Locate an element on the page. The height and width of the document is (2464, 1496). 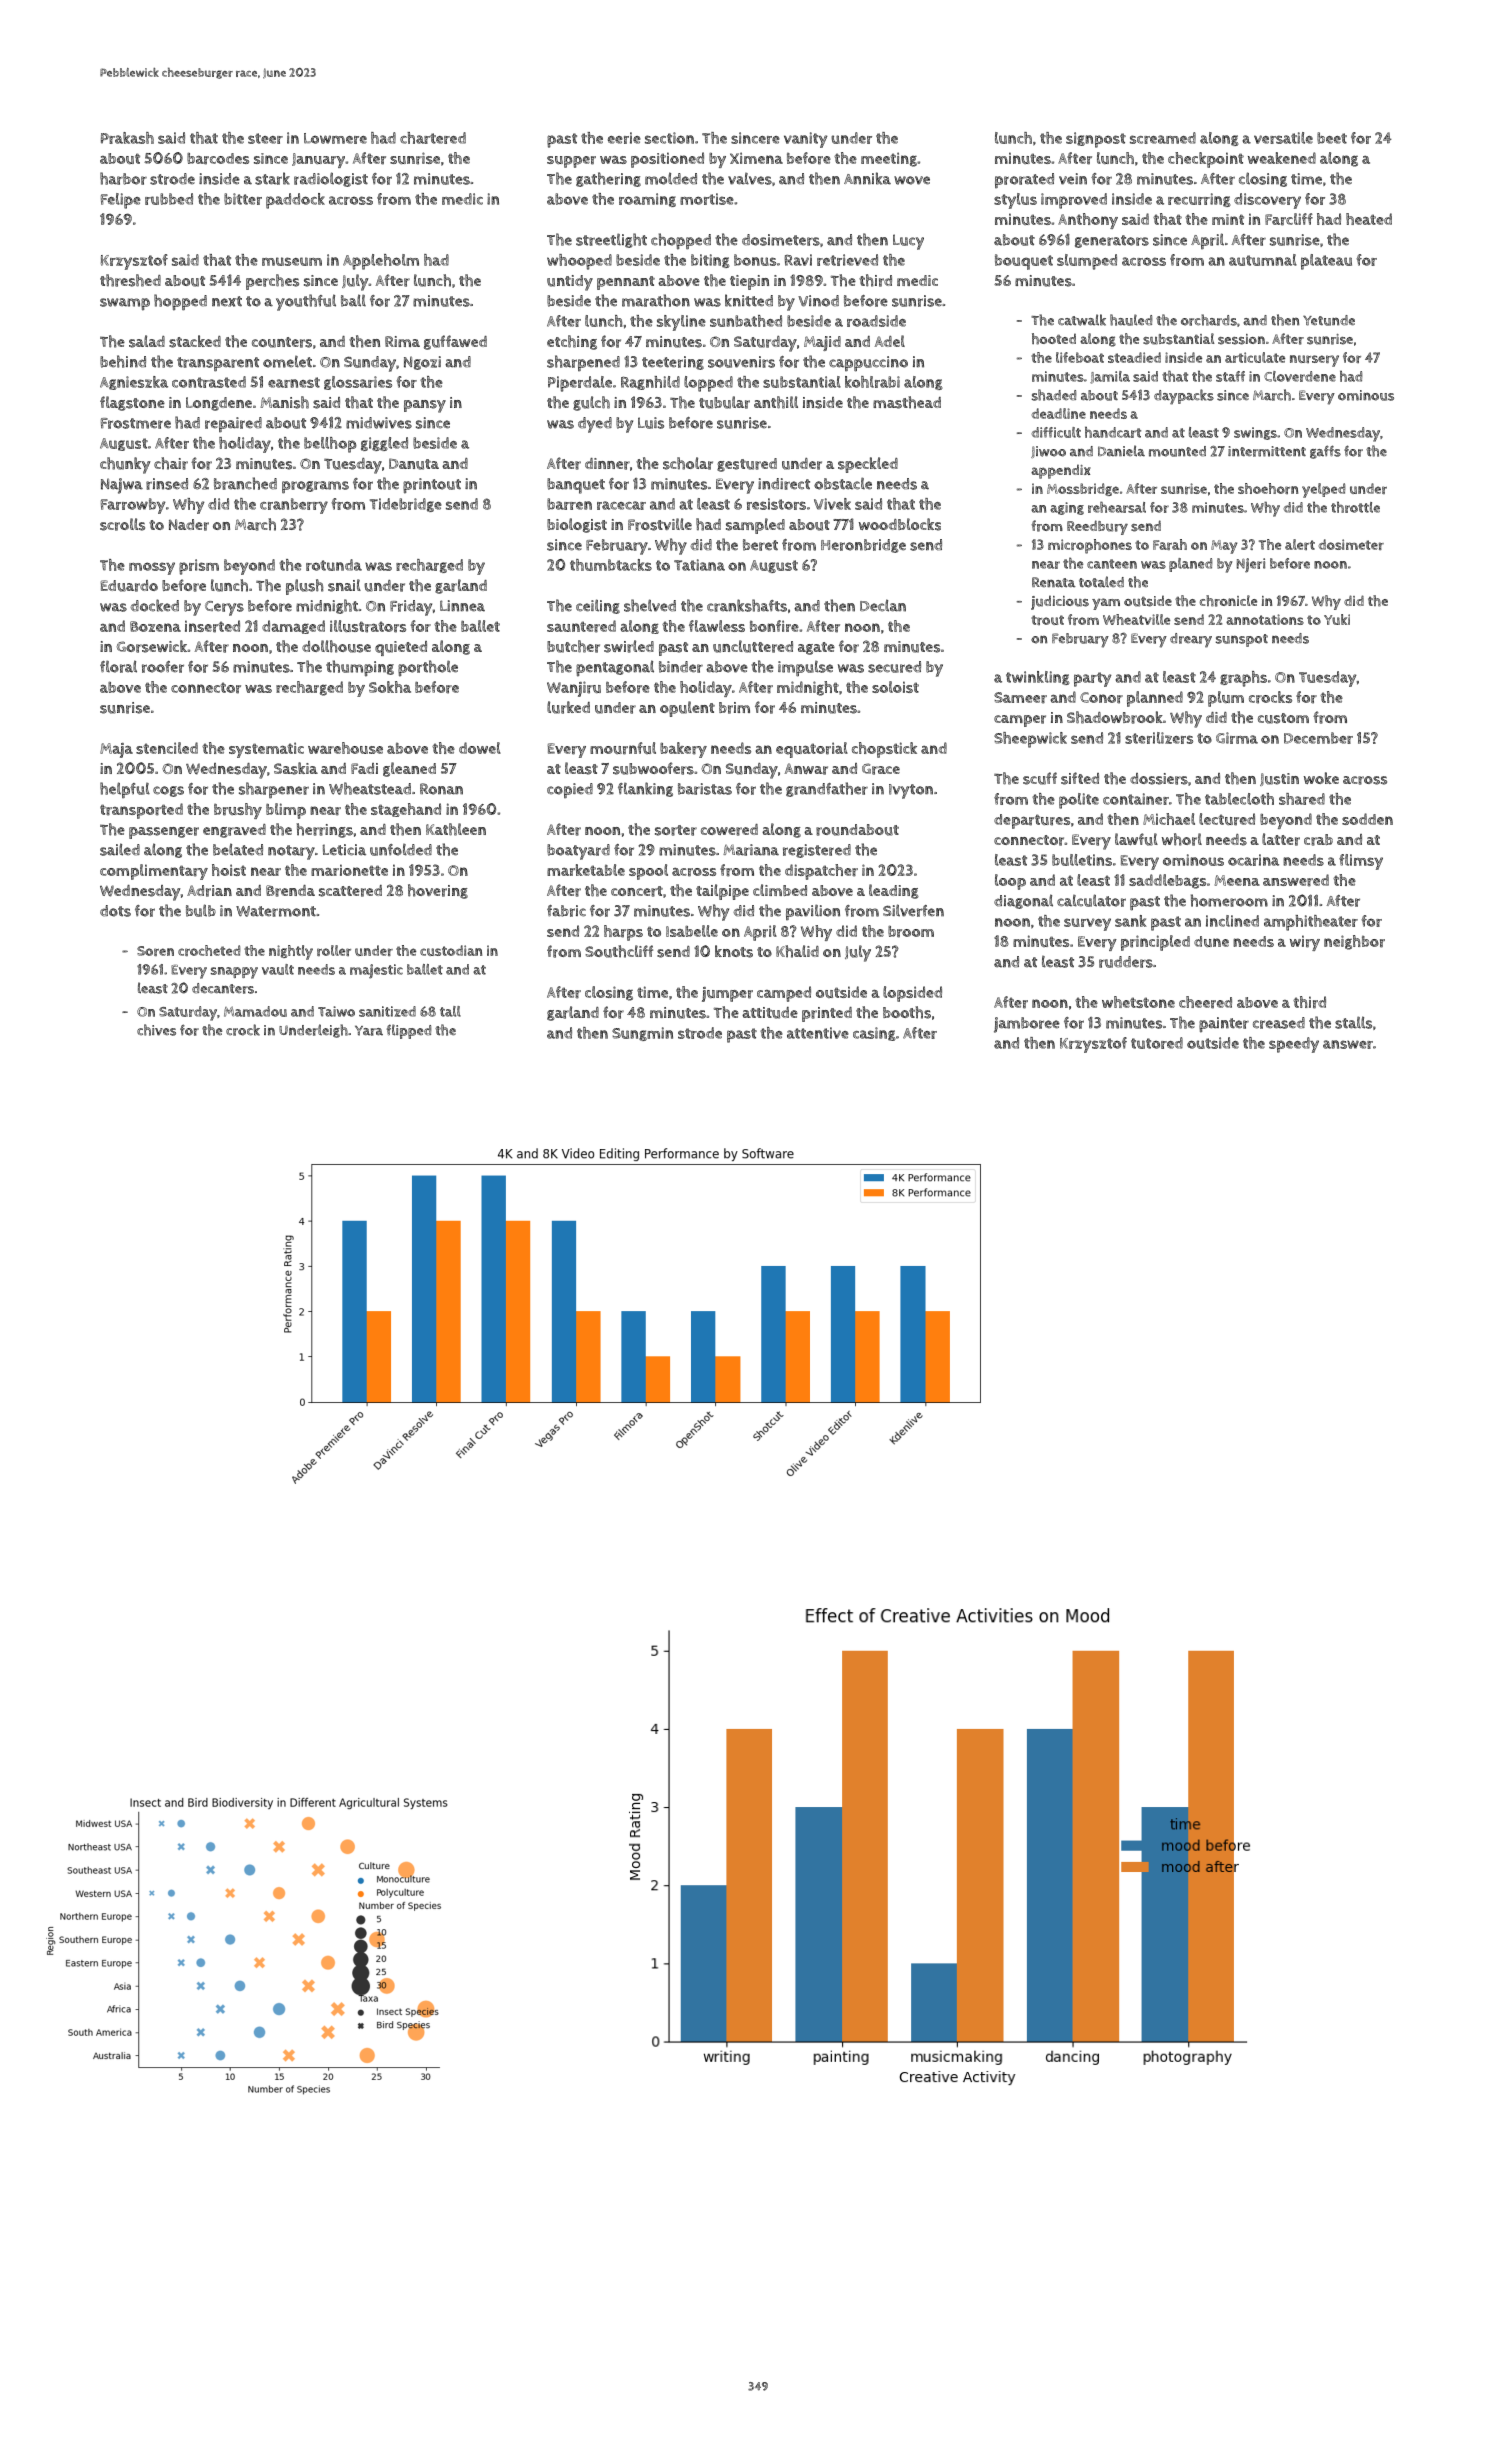
alert is located at coordinates (1300, 544).
